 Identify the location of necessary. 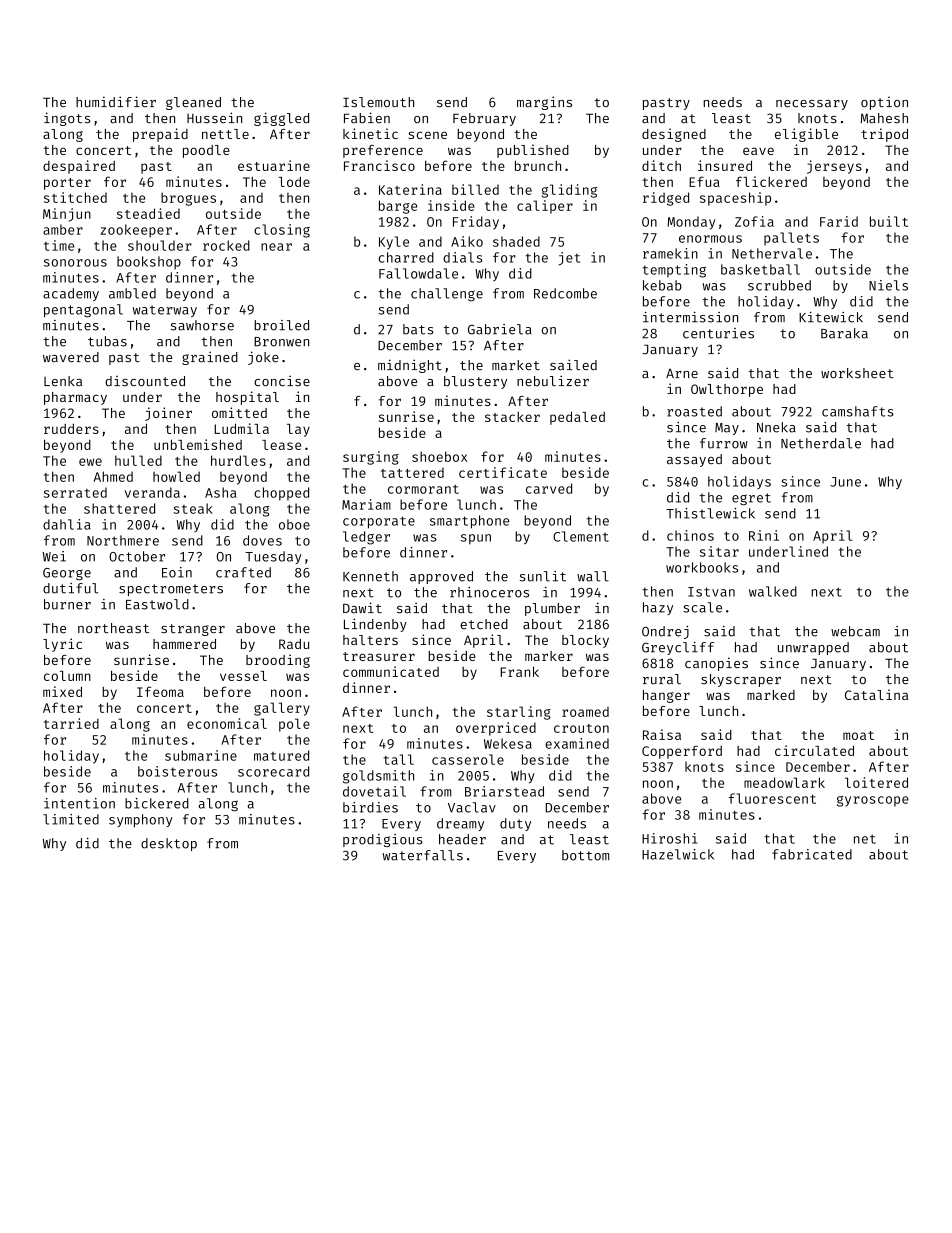
(812, 105).
